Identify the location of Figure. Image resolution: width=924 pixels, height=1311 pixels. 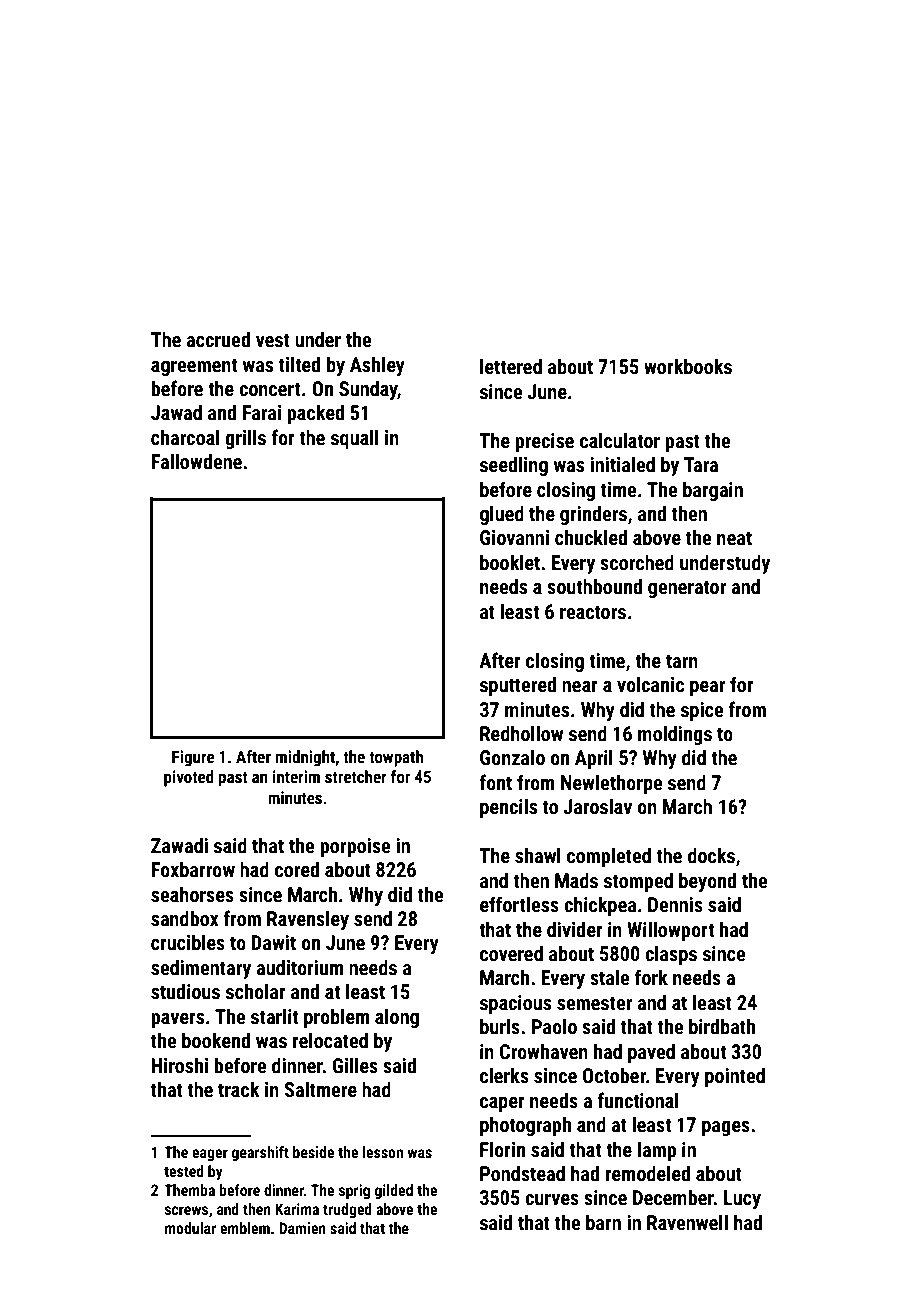
(193, 758).
